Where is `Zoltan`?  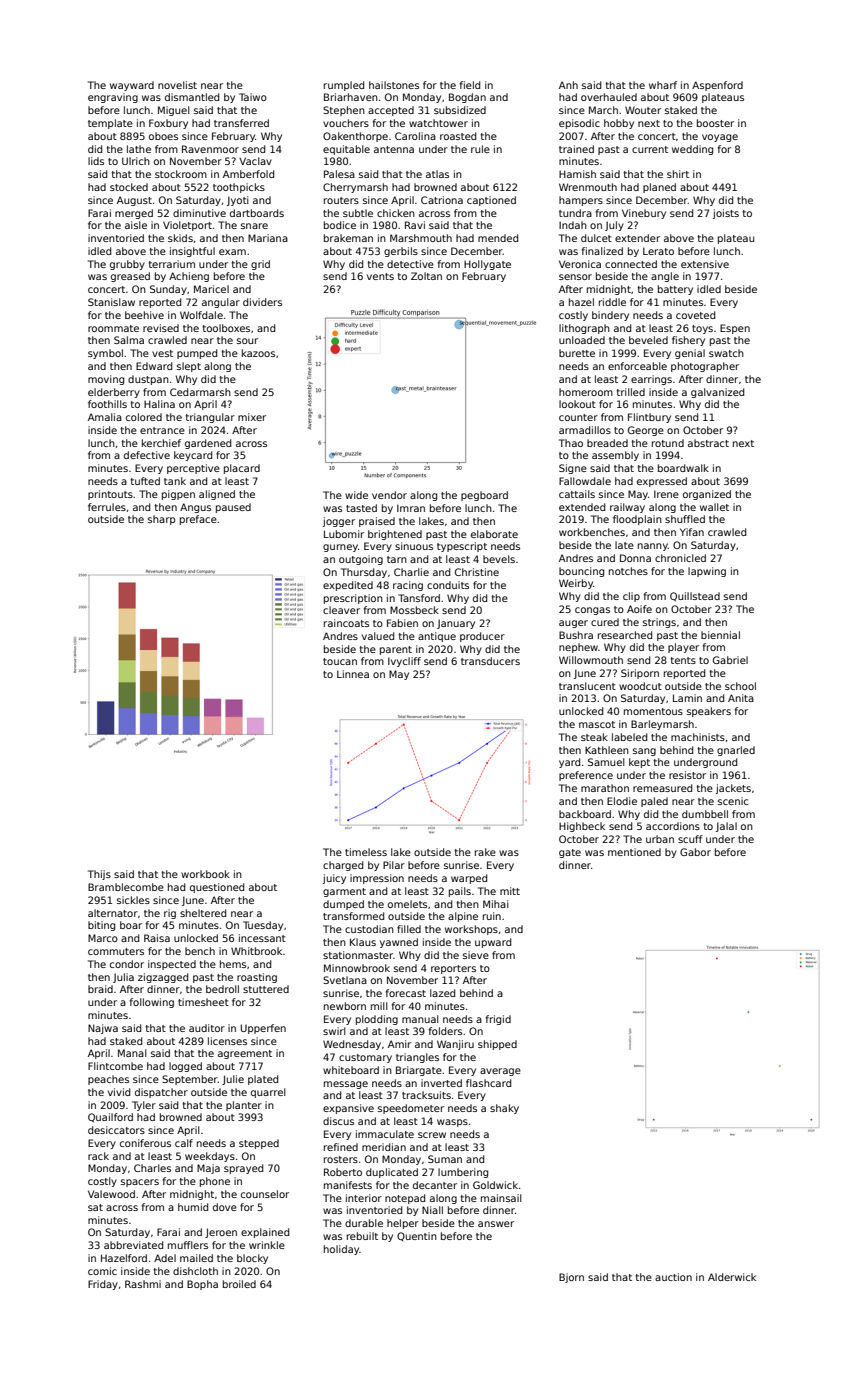 Zoltan is located at coordinates (426, 276).
